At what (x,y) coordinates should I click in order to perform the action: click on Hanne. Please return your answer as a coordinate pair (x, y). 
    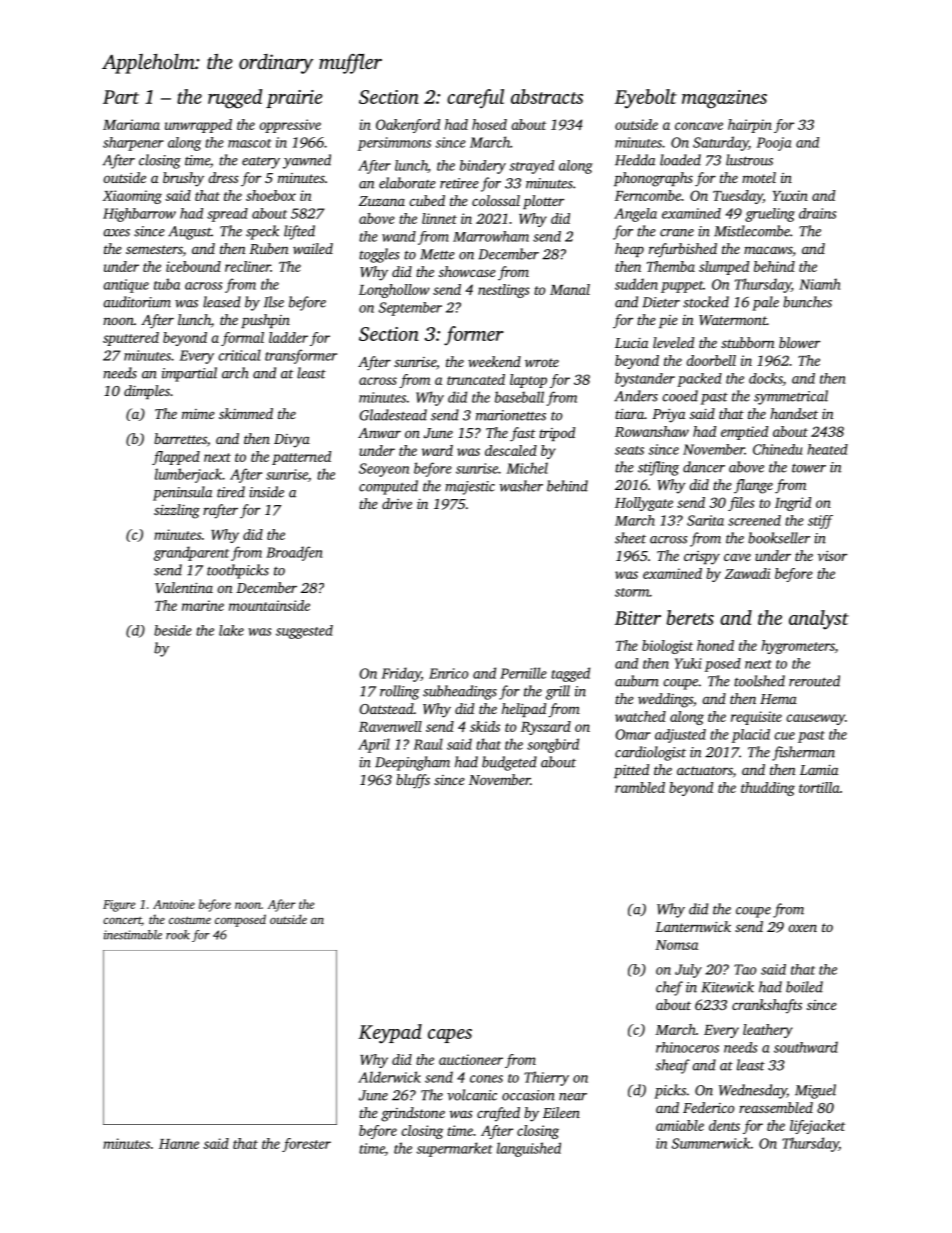
    Looking at the image, I should click on (179, 1144).
